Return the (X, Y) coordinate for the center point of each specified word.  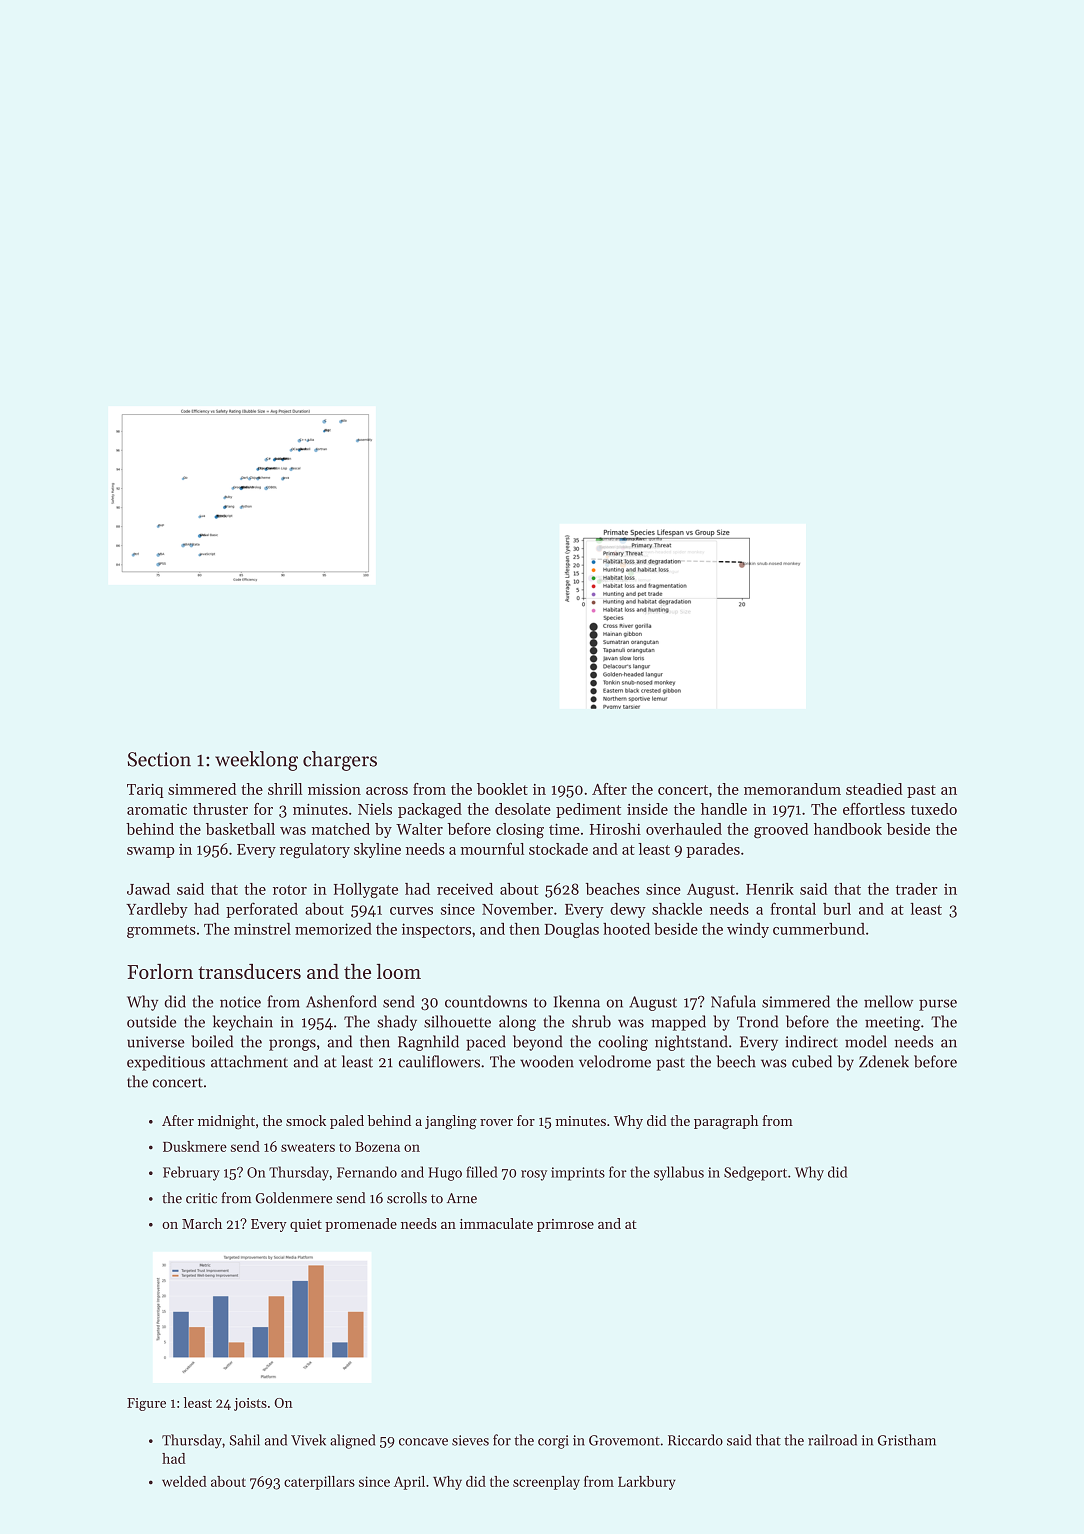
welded (184, 1481)
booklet (502, 789)
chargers (340, 761)
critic (201, 1198)
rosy (534, 1175)
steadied (874, 789)
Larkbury (647, 1483)
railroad (832, 1440)
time (564, 829)
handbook (848, 829)
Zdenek (884, 1061)
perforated (262, 910)
